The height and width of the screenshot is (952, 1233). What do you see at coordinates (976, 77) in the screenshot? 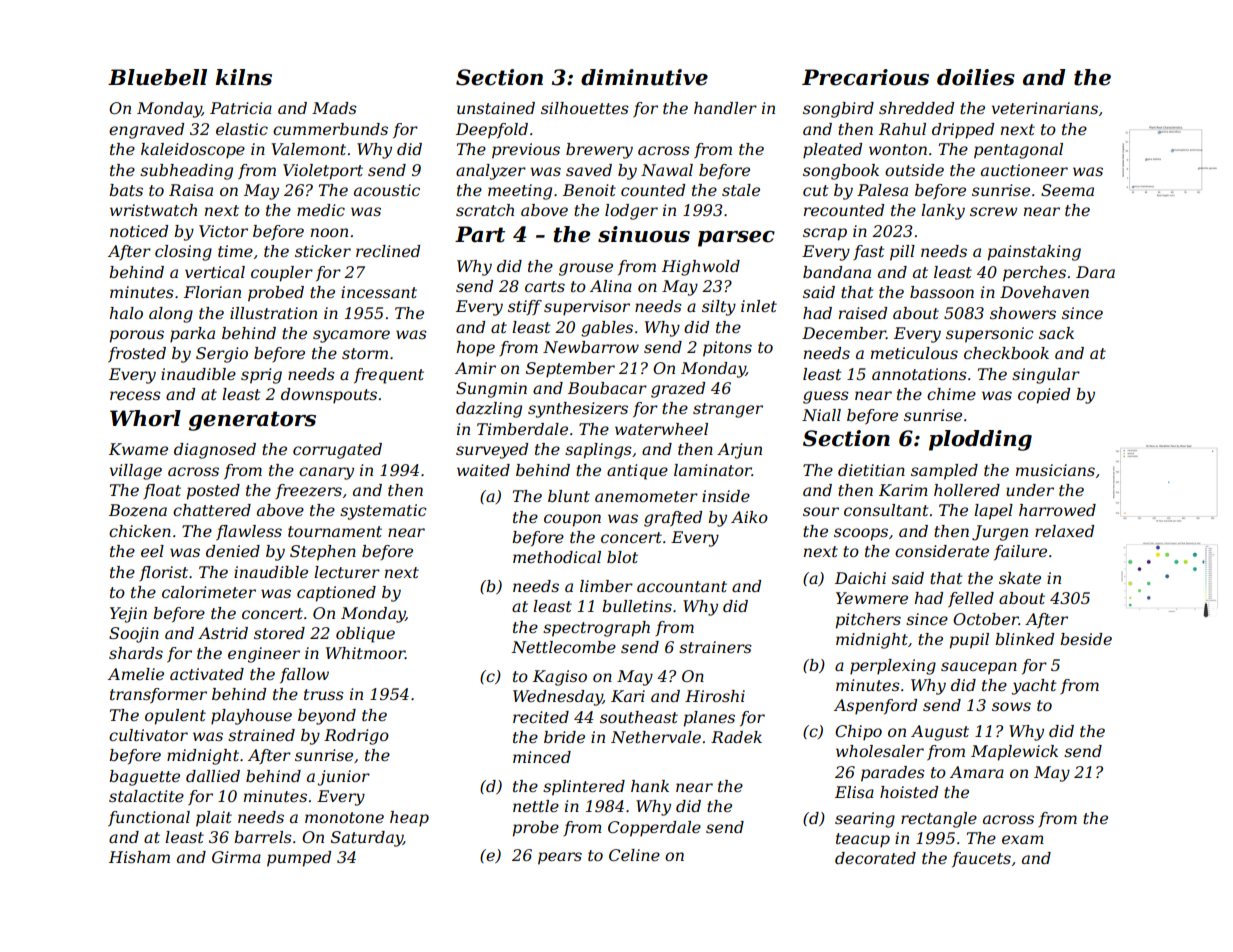
I see `doilies` at bounding box center [976, 77].
